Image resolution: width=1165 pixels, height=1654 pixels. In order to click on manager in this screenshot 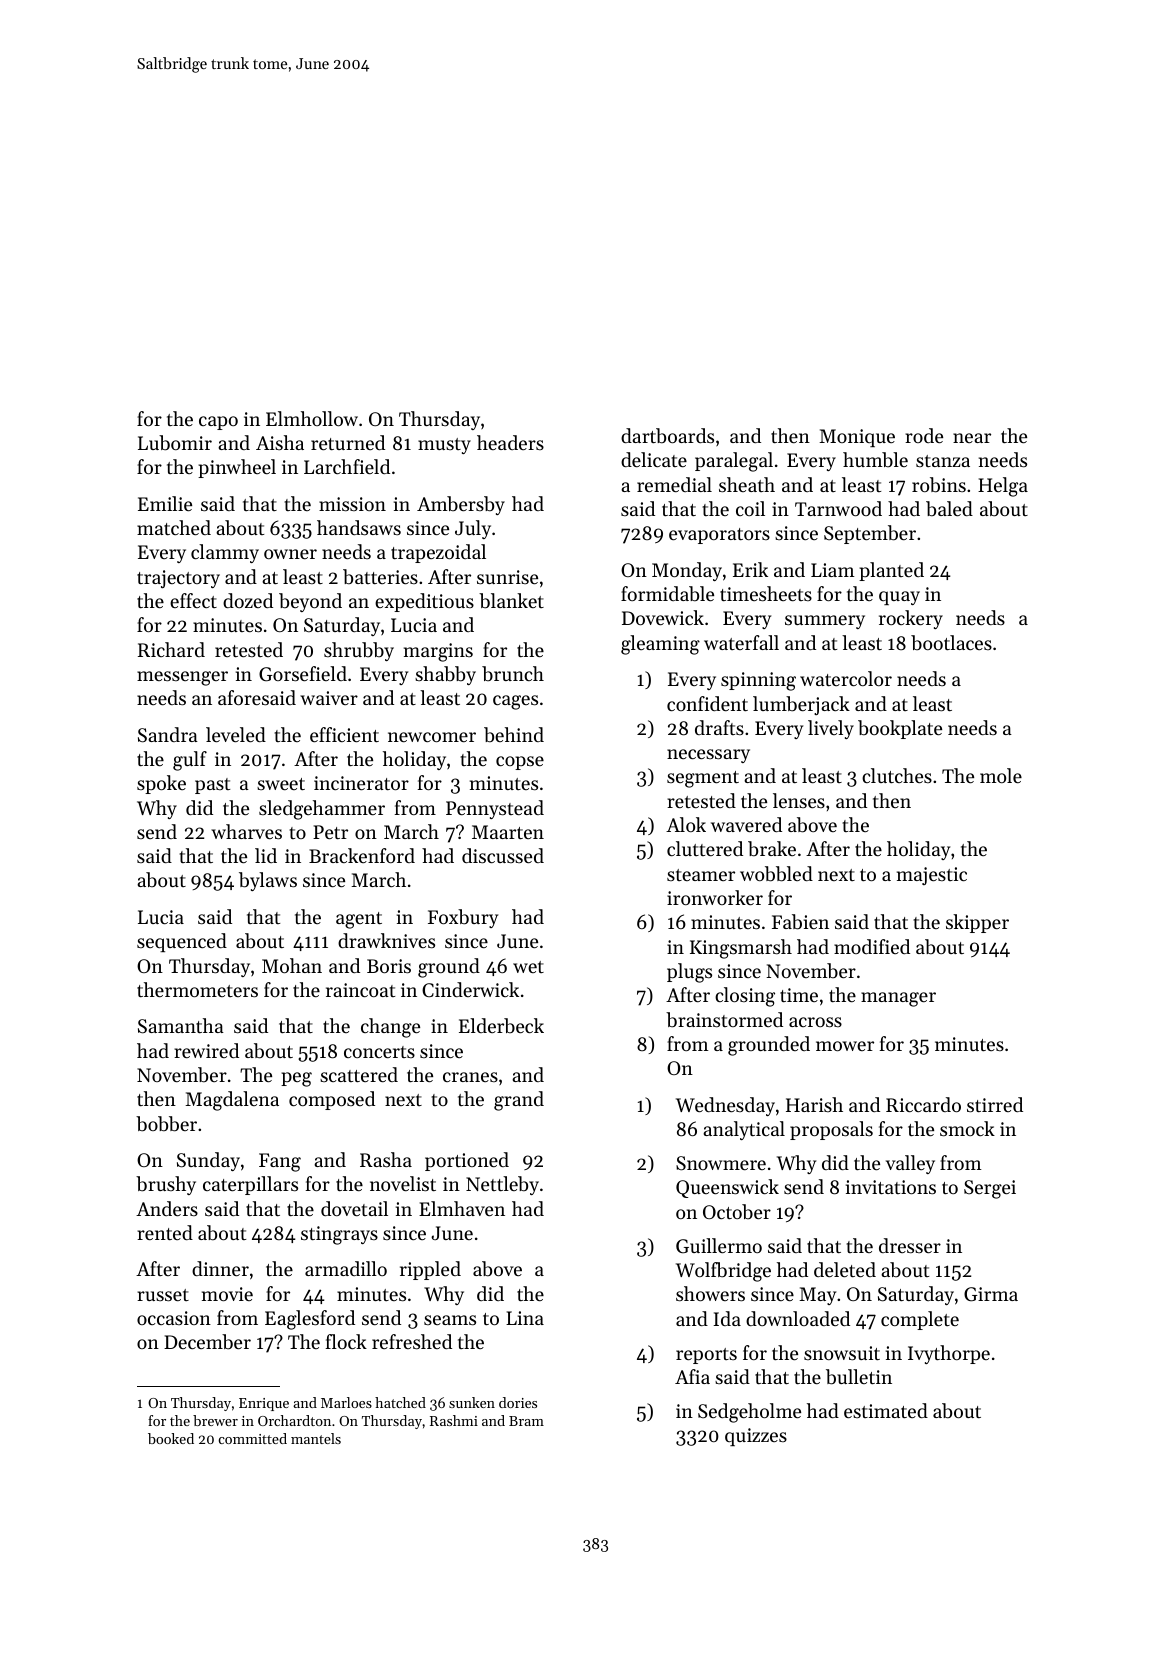, I will do `click(898, 999)`.
